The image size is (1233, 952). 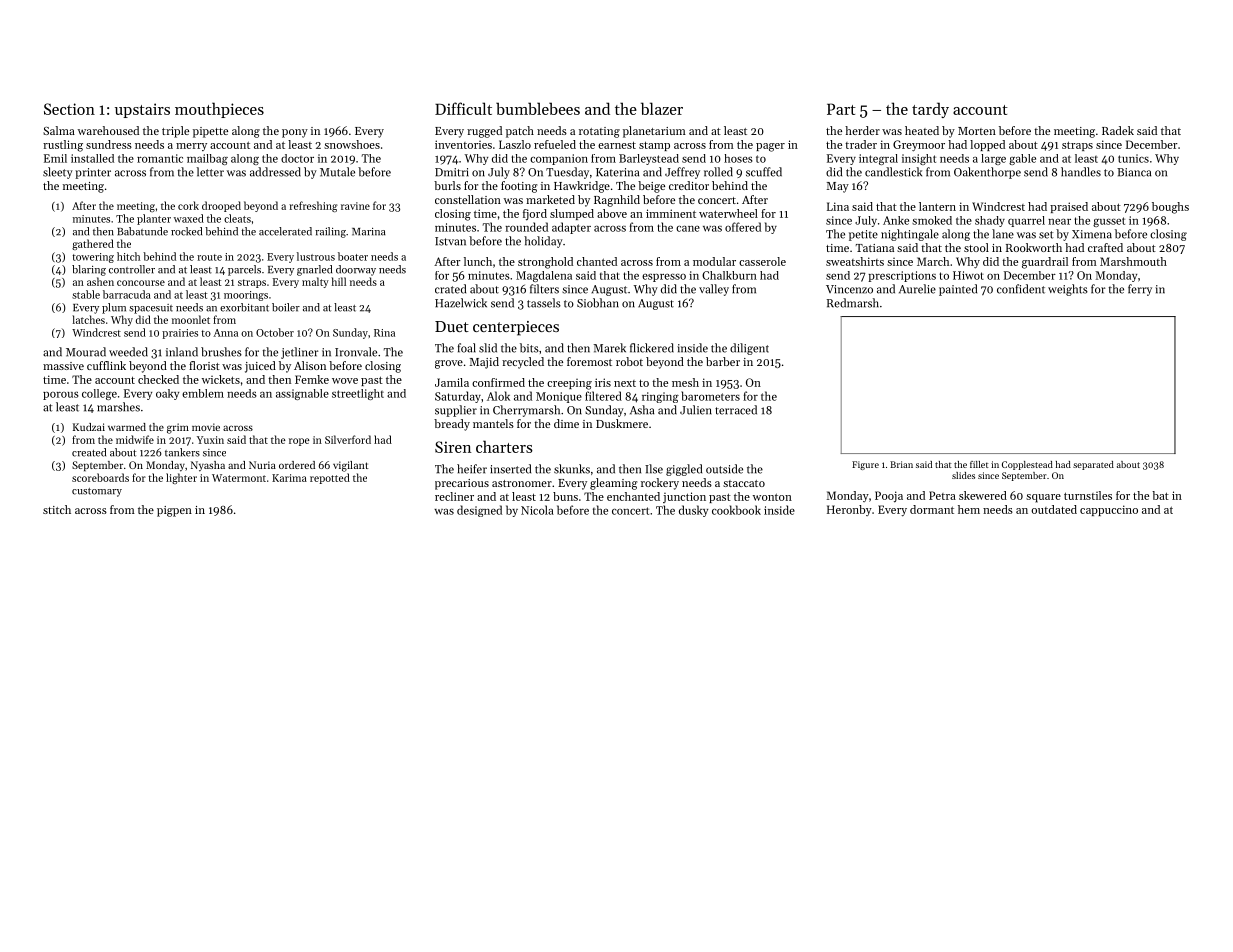 I want to click on crafted, so click(x=1105, y=247).
